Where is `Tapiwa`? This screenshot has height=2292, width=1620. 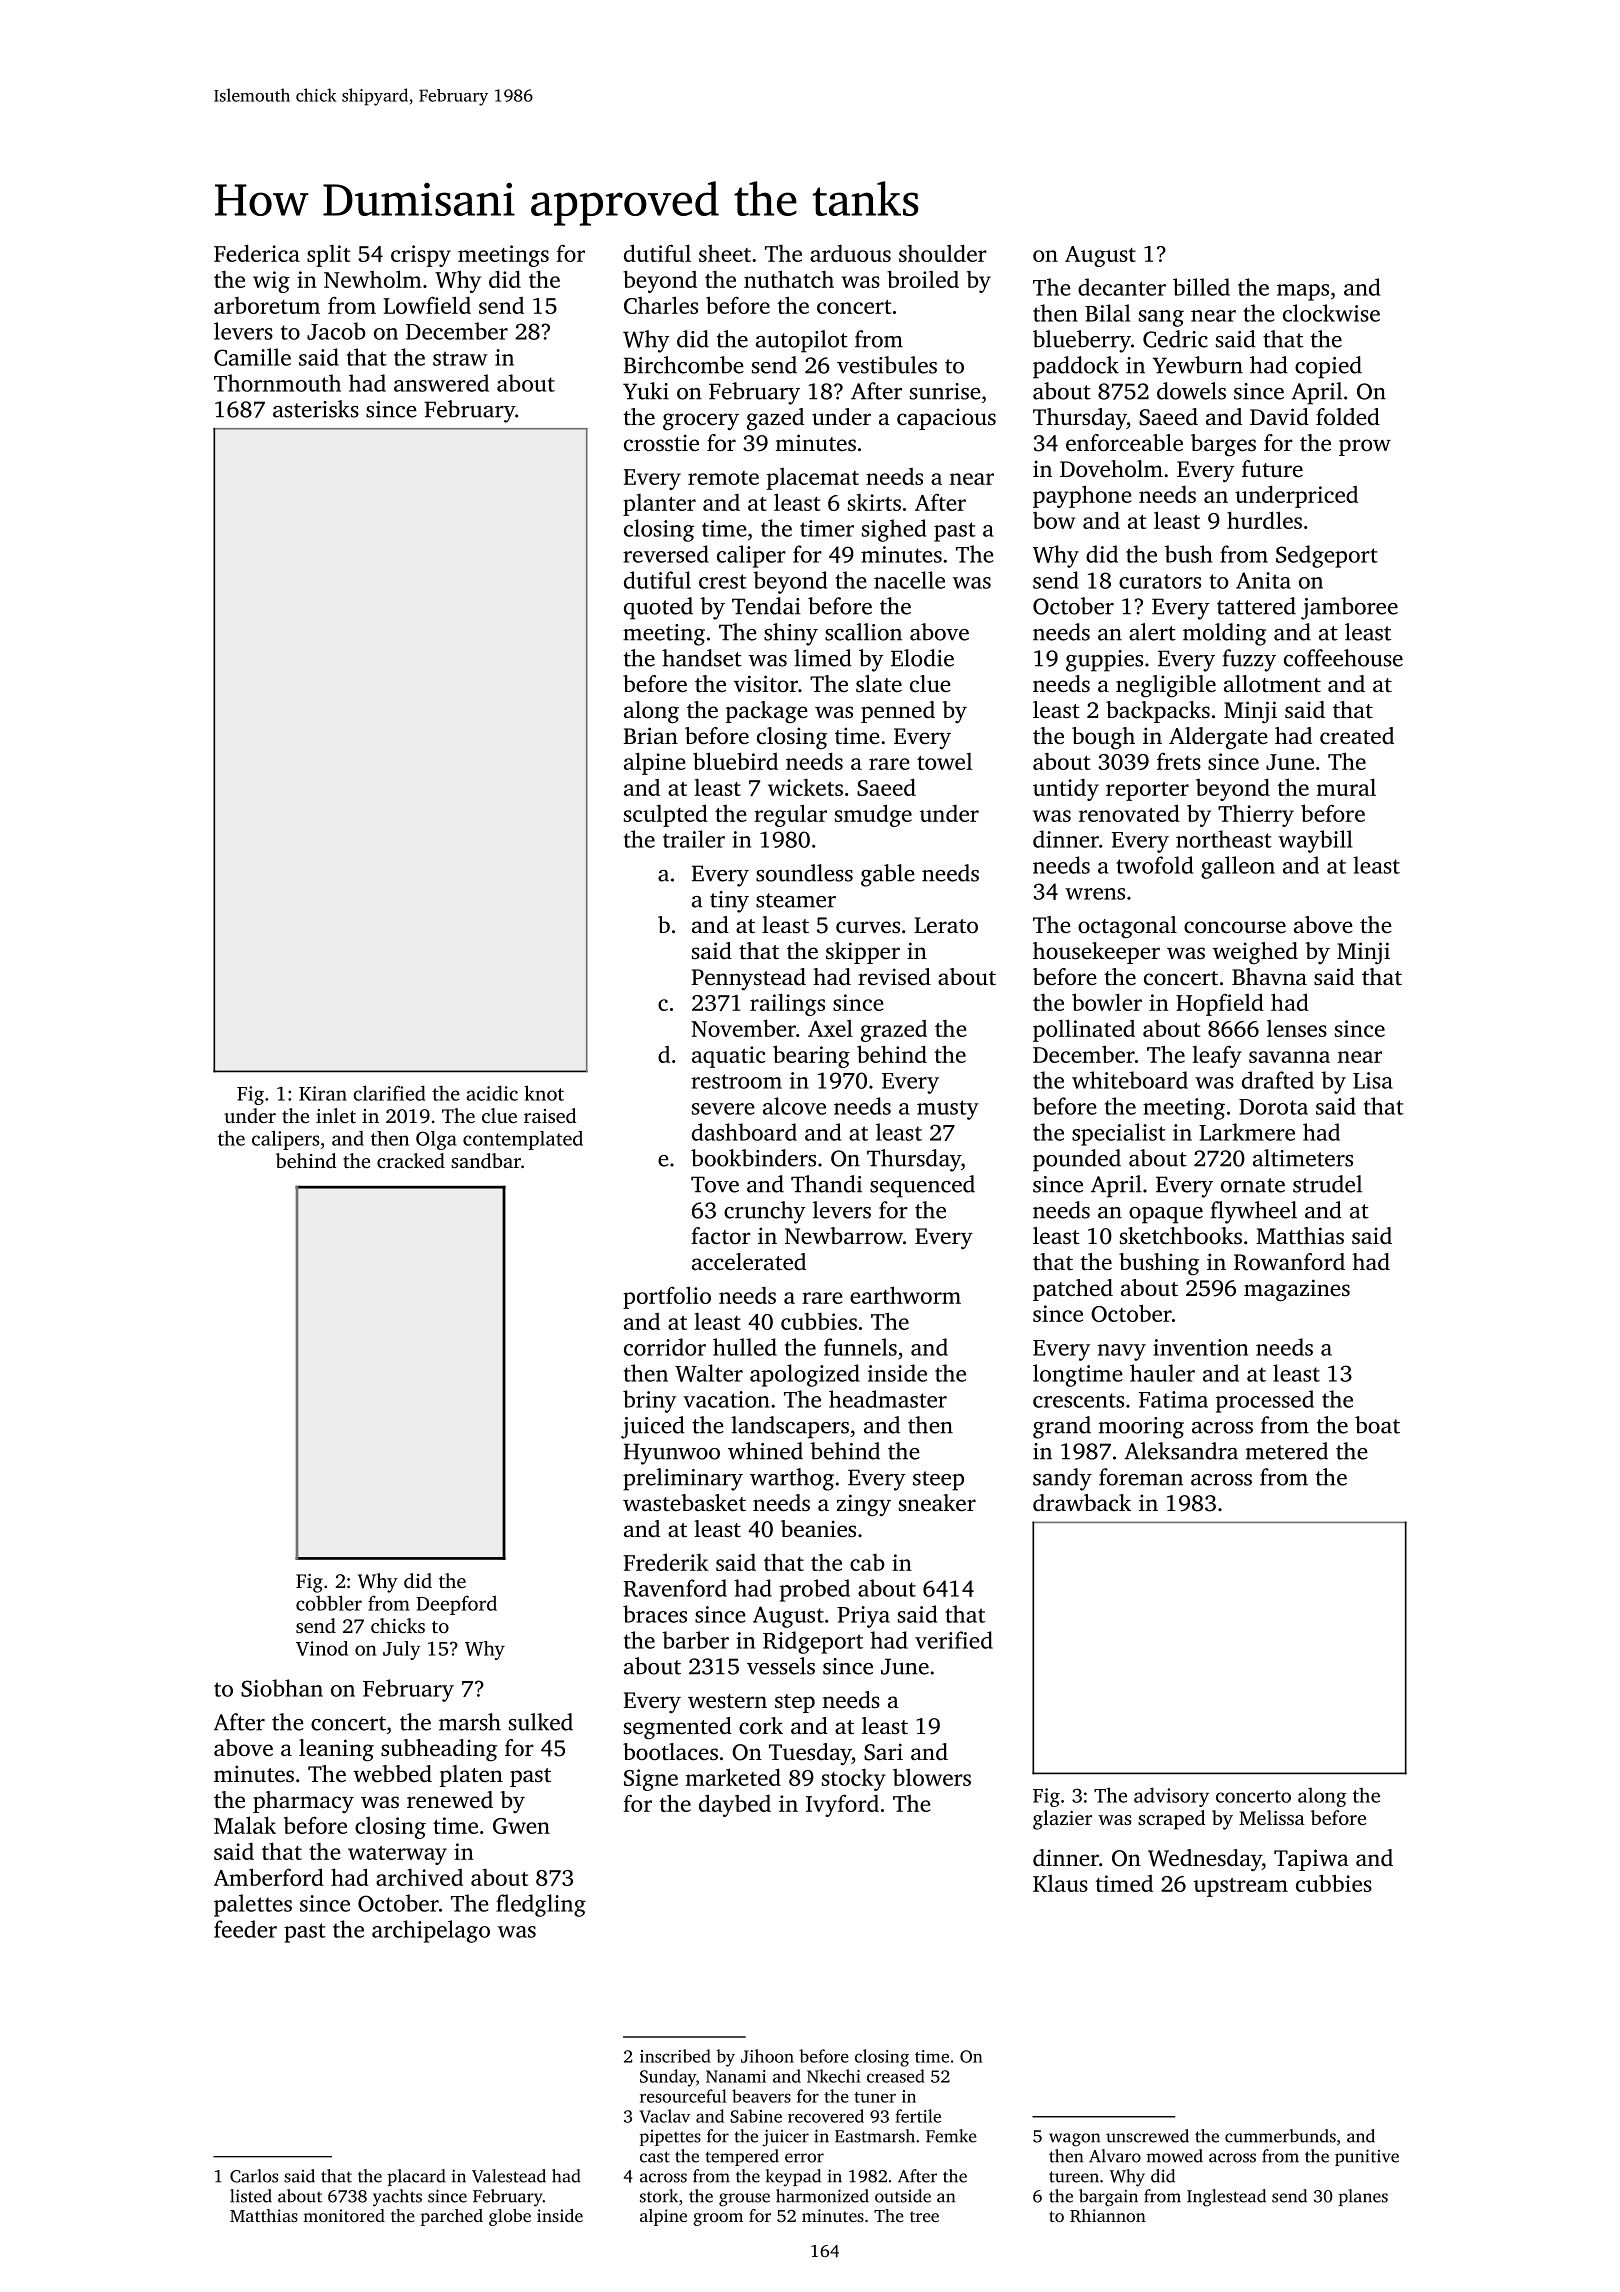
Tapiwa is located at coordinates (1311, 1860).
